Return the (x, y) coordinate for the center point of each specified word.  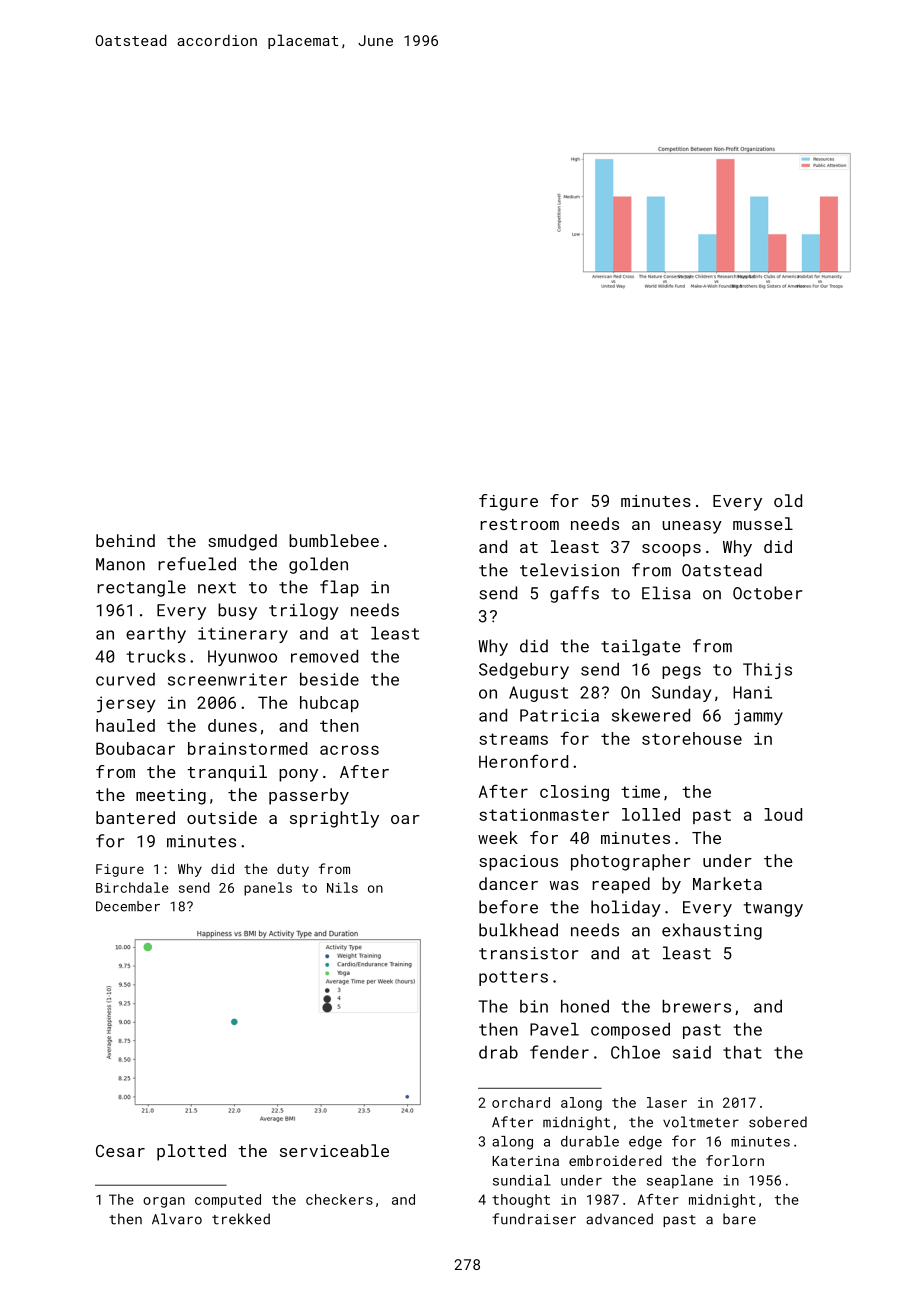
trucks (156, 656)
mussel (763, 523)
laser (667, 1102)
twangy (773, 909)
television (569, 570)
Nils (342, 887)
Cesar (120, 1151)
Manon (120, 564)
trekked (241, 1219)
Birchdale (132, 887)
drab (498, 1052)
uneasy (692, 527)
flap (339, 588)
